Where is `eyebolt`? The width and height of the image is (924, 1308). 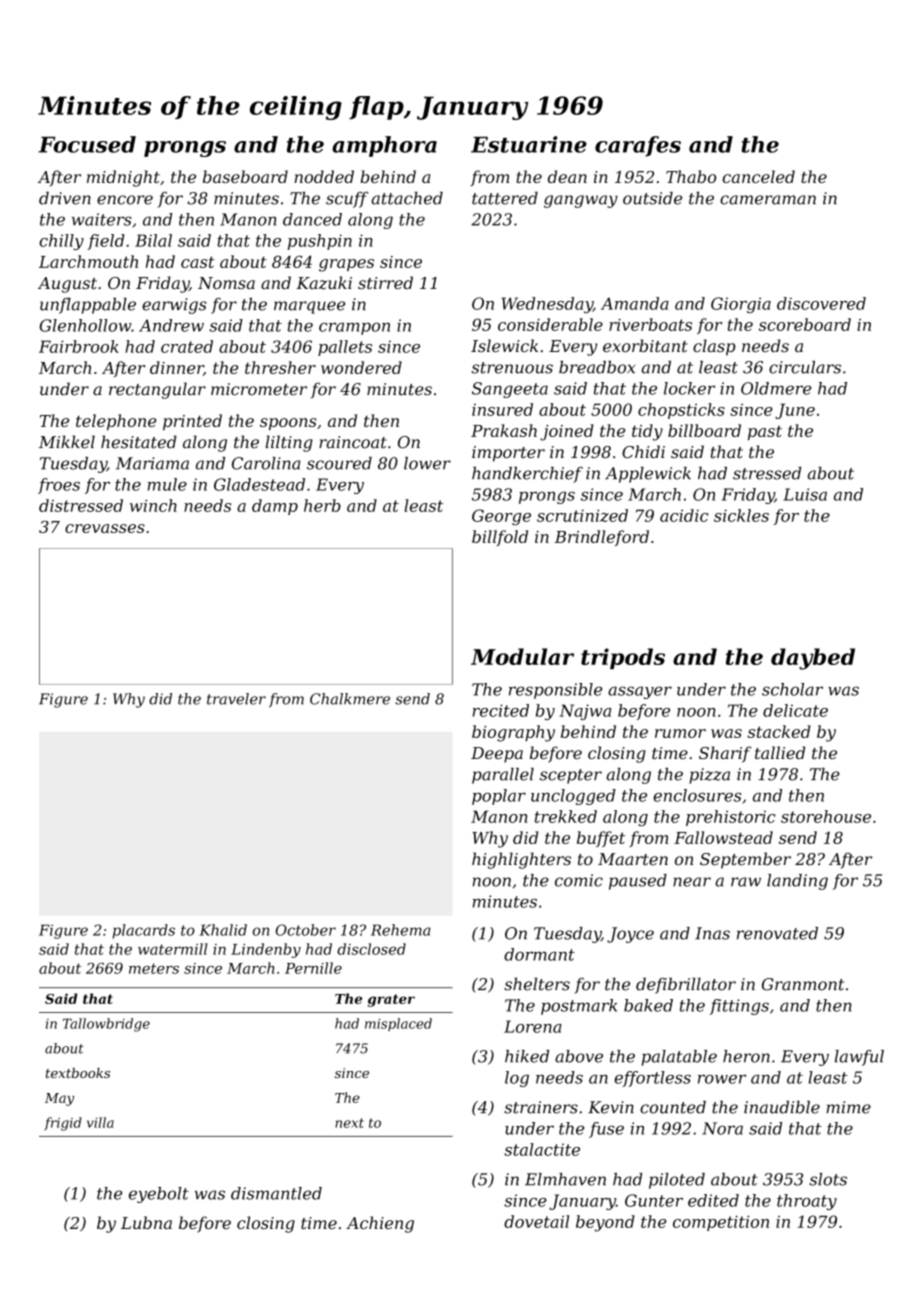 eyebolt is located at coordinates (159, 1195).
